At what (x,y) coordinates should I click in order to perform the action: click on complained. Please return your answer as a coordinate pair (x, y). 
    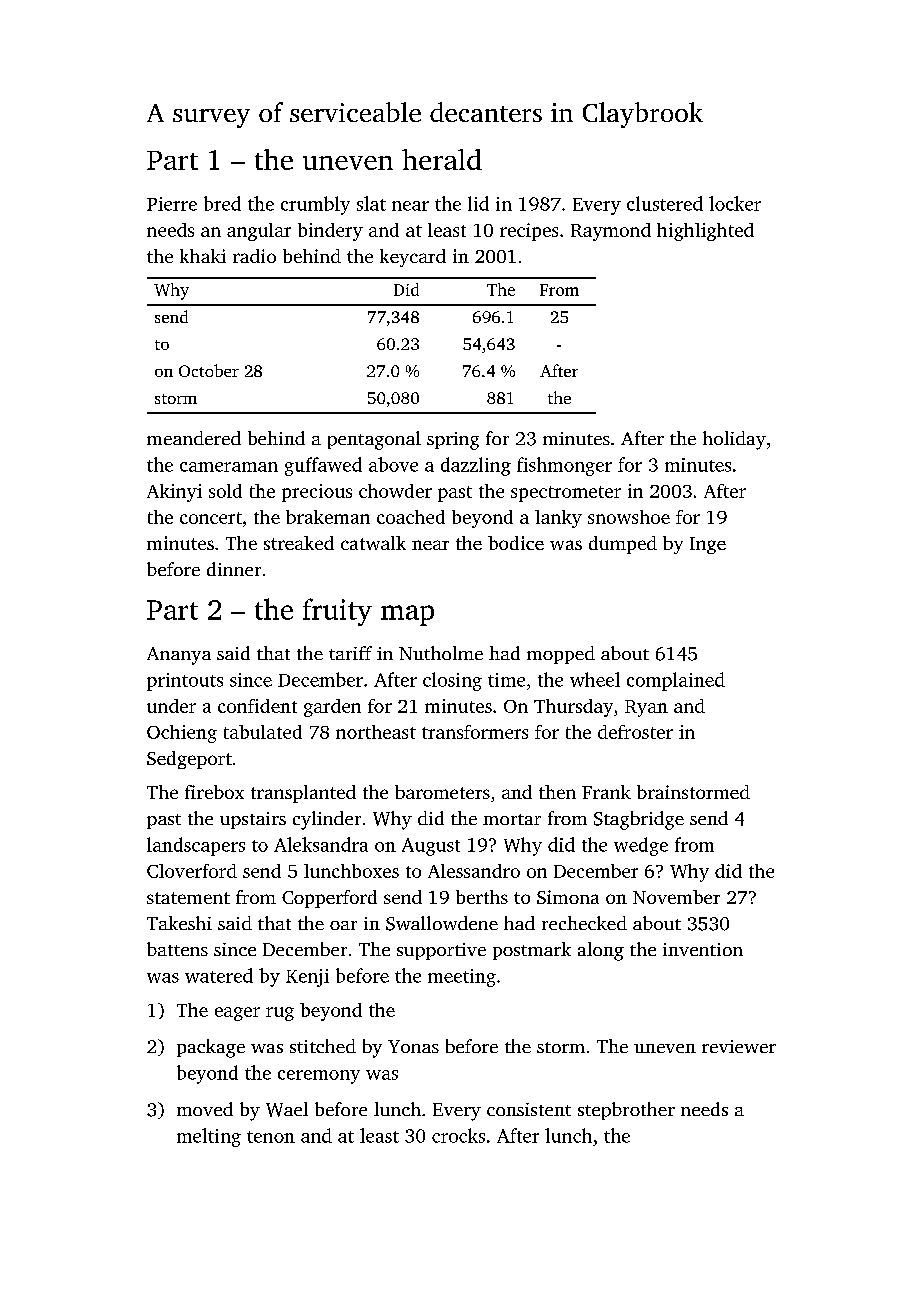
    Looking at the image, I should click on (676, 681).
